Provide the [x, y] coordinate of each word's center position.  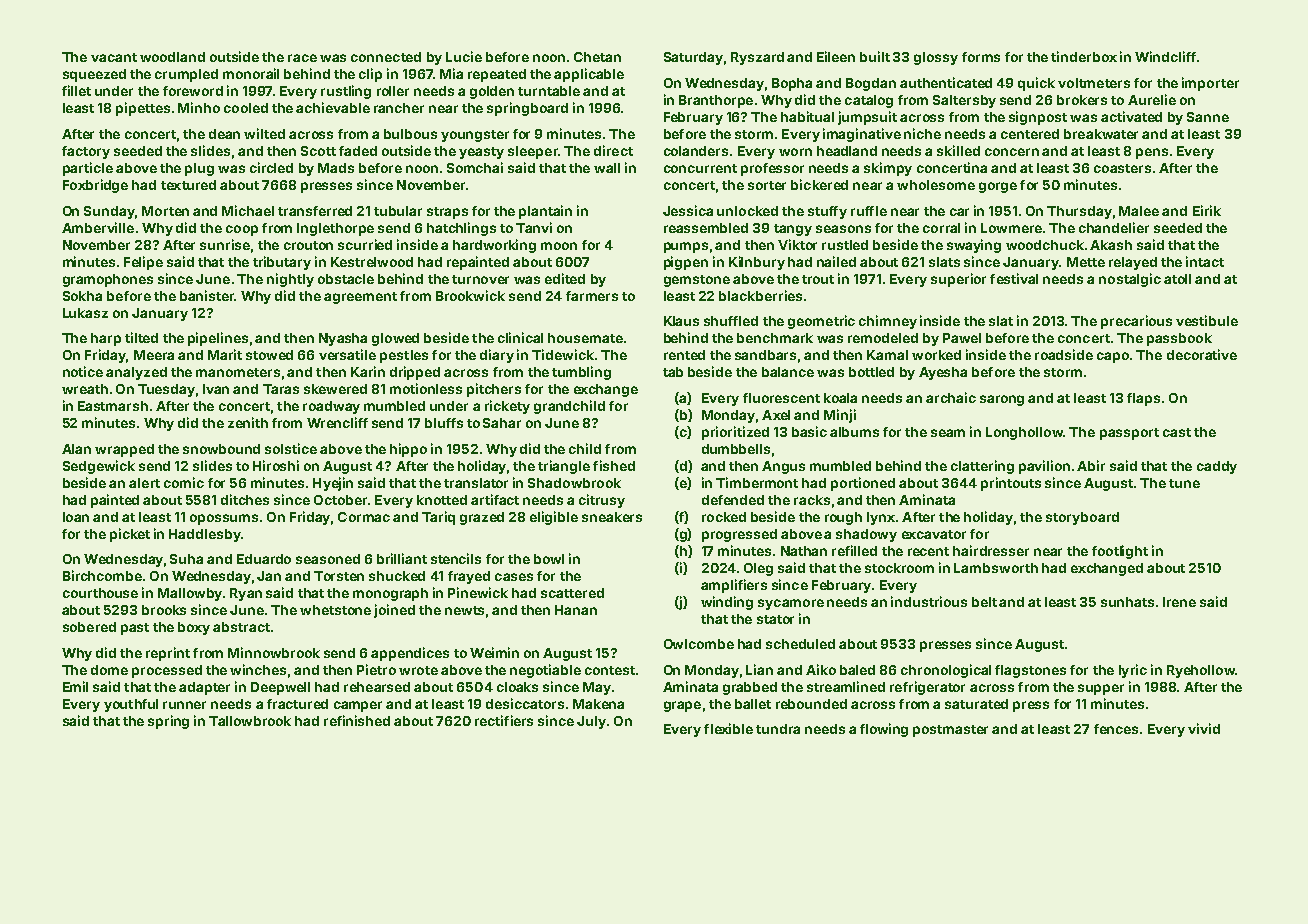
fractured [297, 704]
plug [199, 169]
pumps [686, 247]
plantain [545, 212]
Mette [1086, 262]
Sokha [82, 296]
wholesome [936, 185]
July [591, 722]
